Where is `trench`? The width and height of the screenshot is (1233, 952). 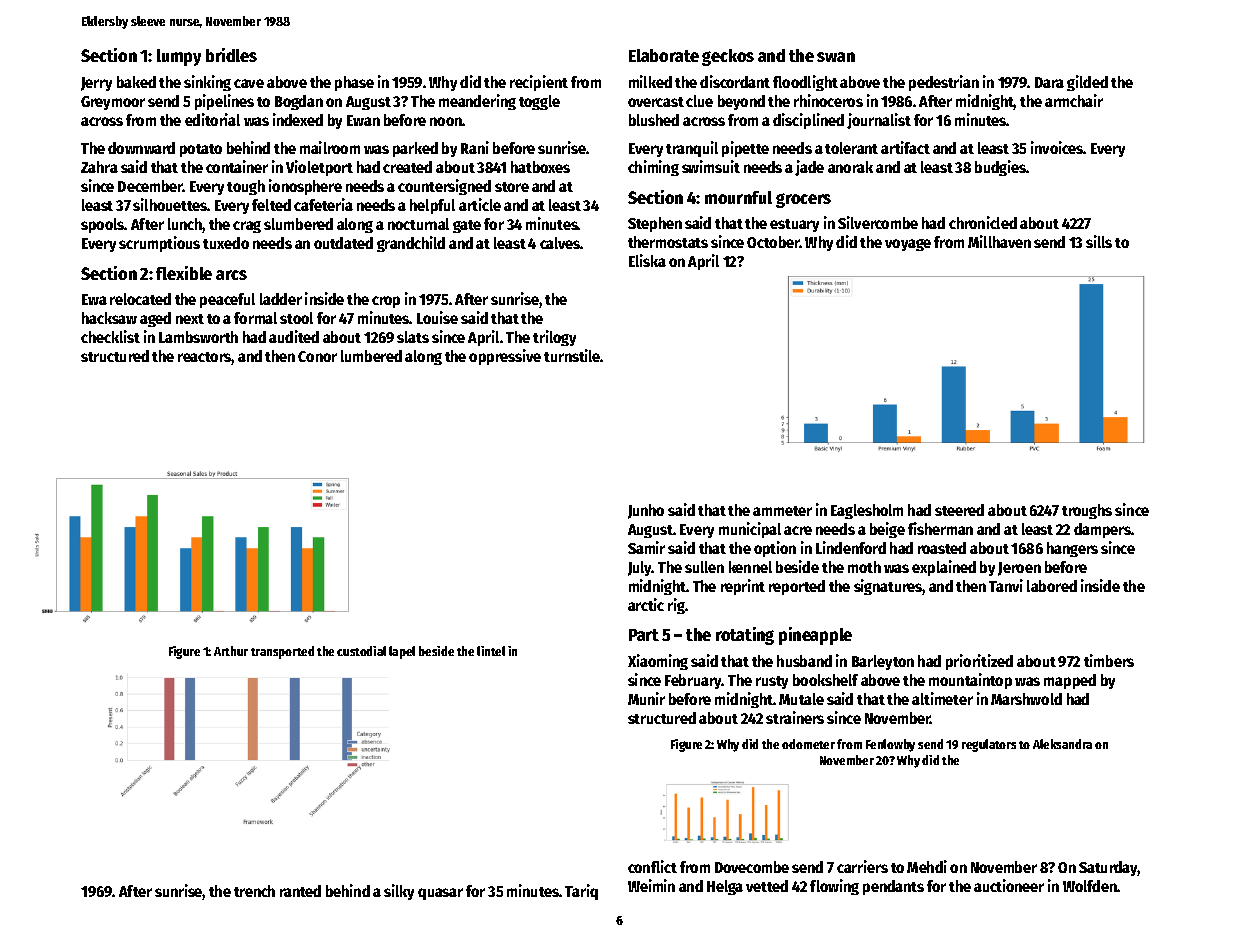 trench is located at coordinates (254, 891).
